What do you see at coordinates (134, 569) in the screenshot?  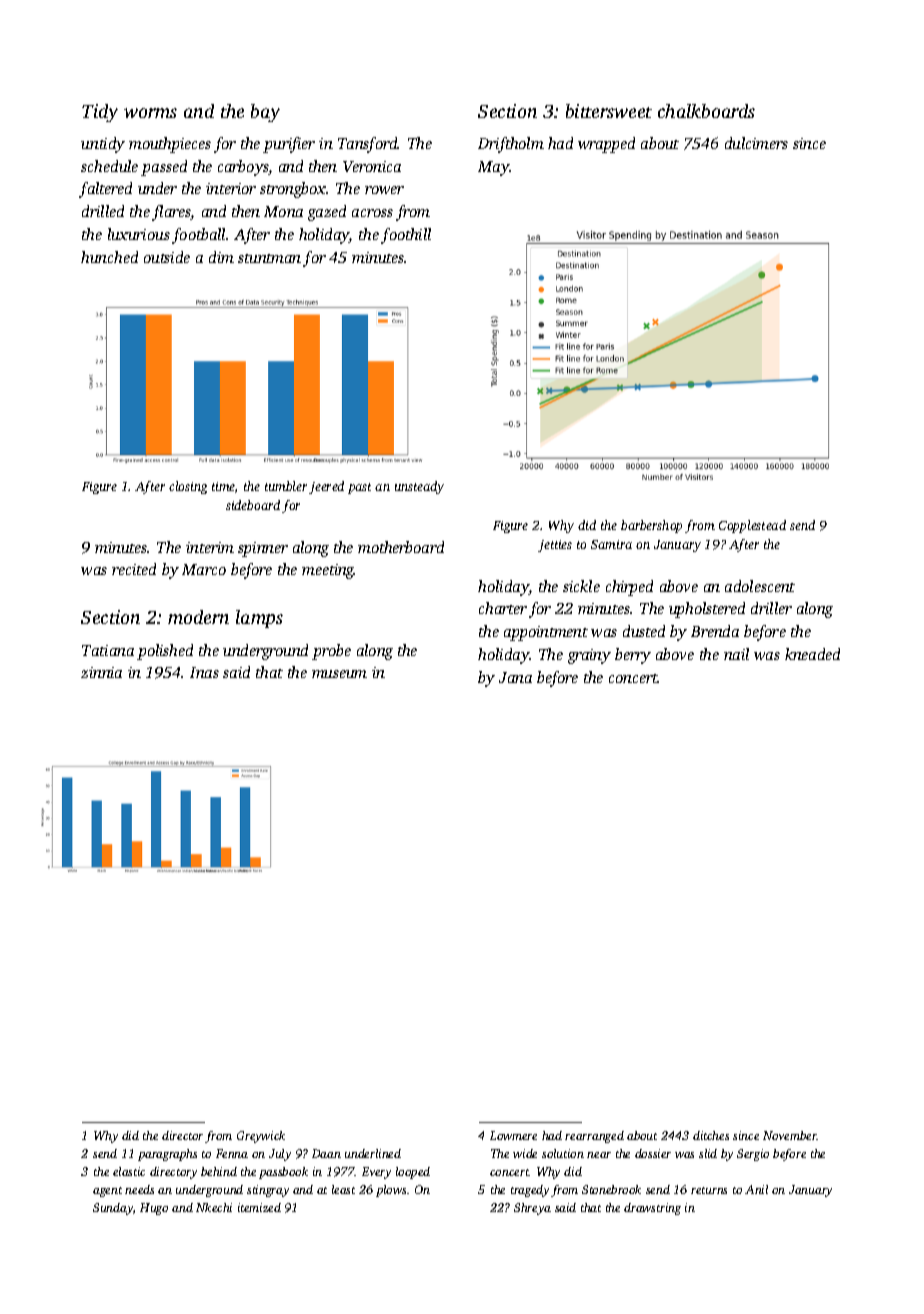 I see `recited` at bounding box center [134, 569].
